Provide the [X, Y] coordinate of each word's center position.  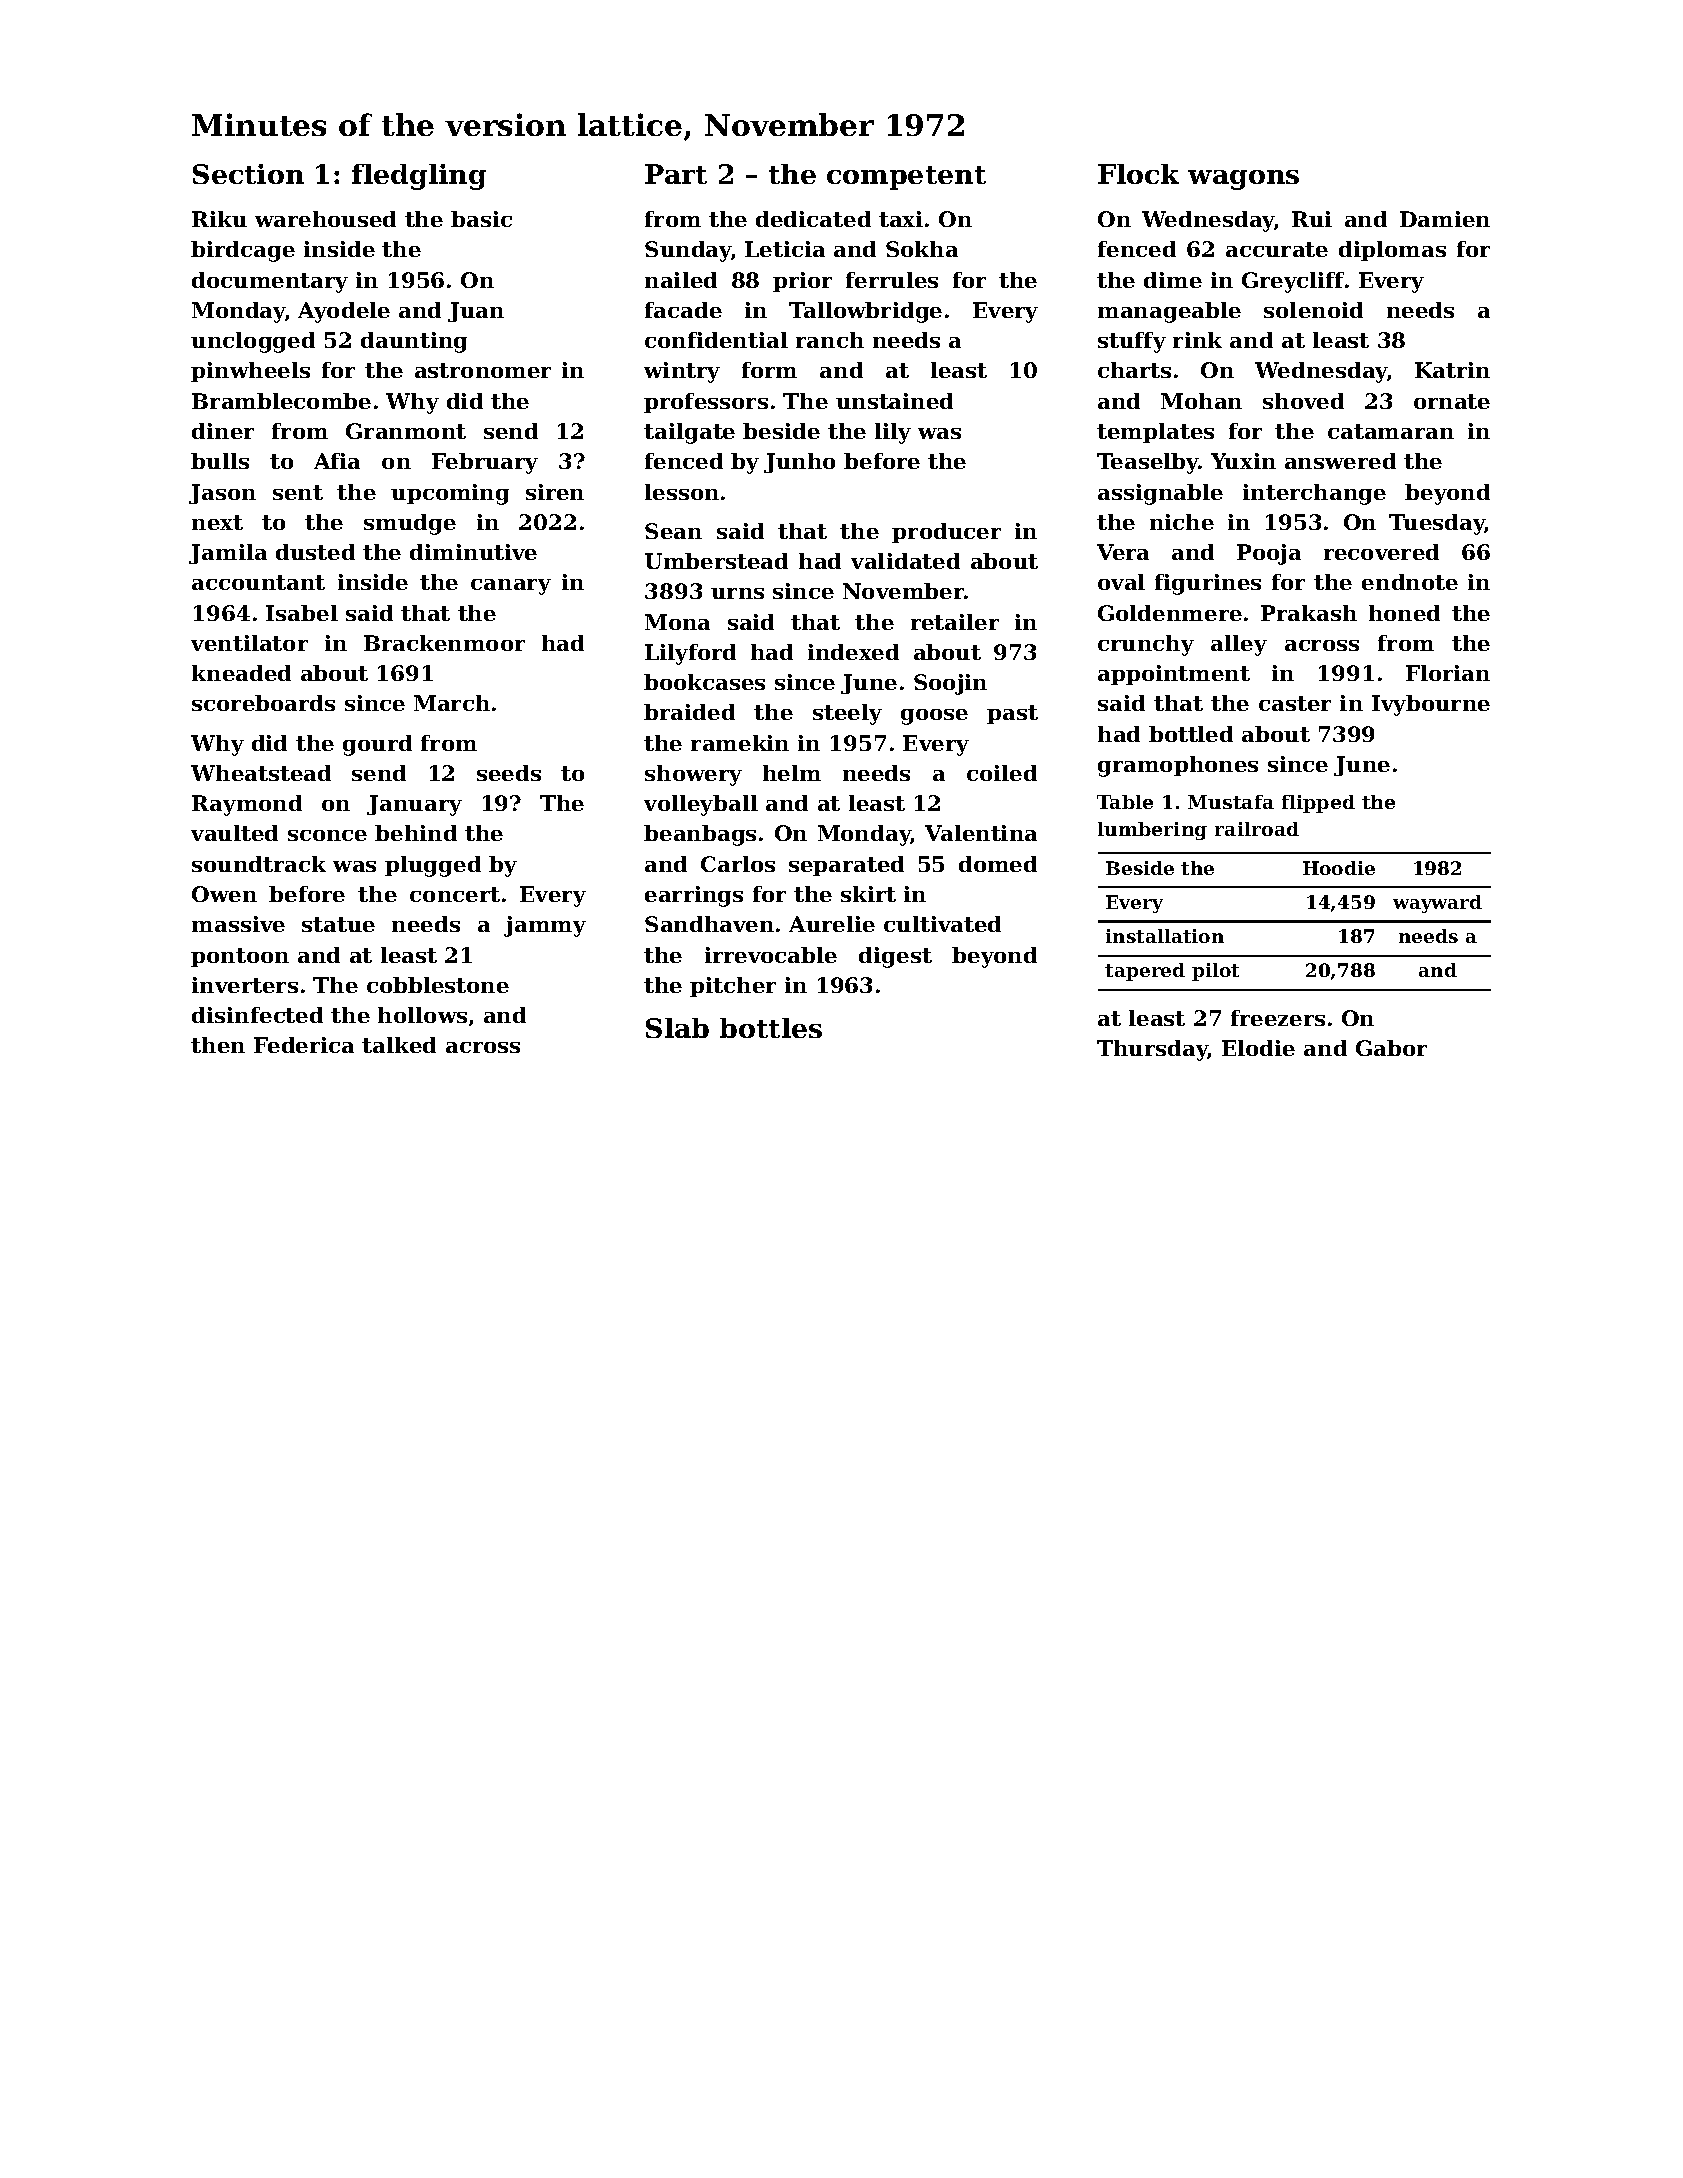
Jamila [228, 554]
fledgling [419, 177]
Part [676, 174]
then [218, 1045]
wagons [1243, 180]
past [1012, 714]
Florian [1448, 673]
